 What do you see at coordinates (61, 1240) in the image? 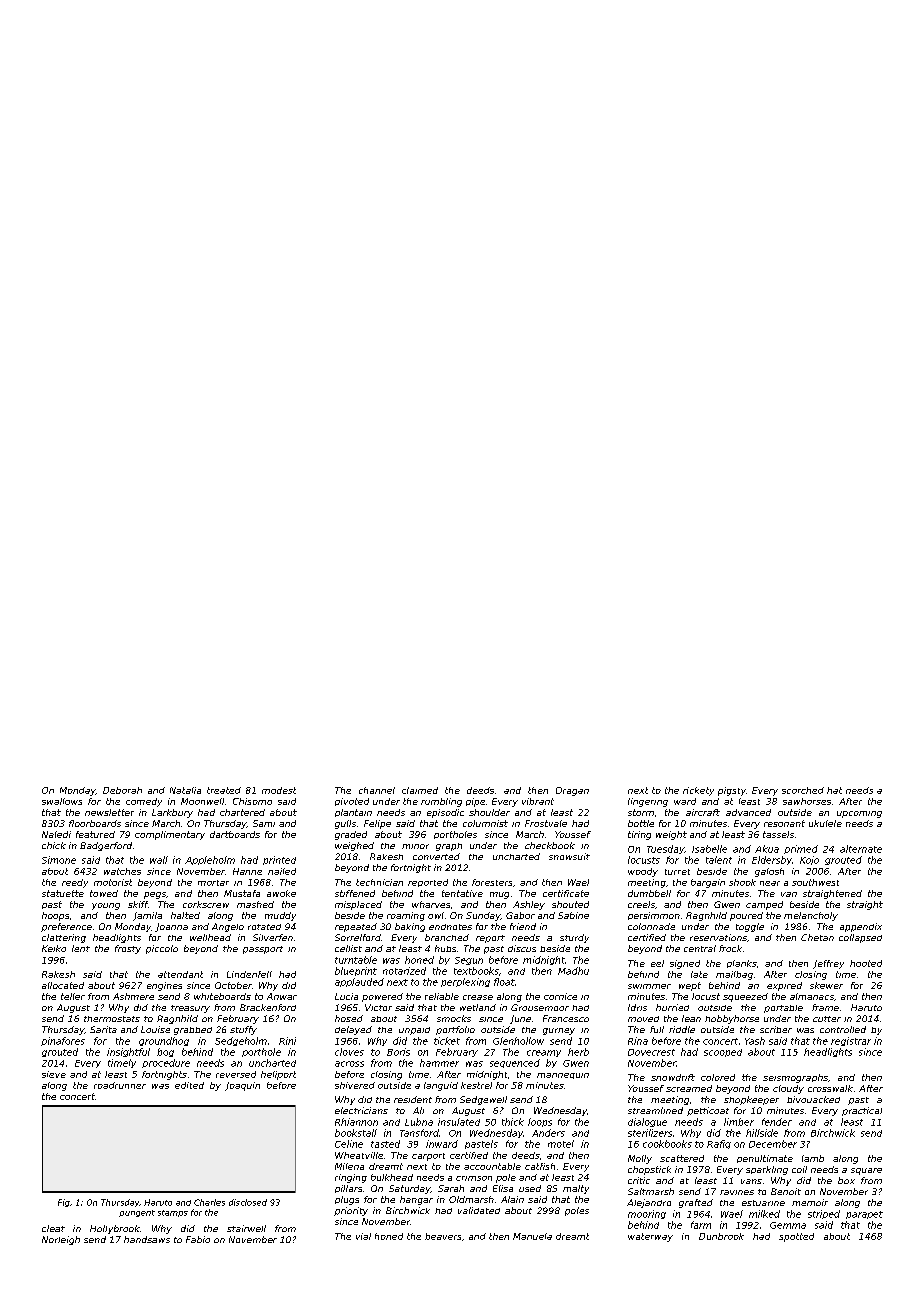
I see `Norleigh` at bounding box center [61, 1240].
